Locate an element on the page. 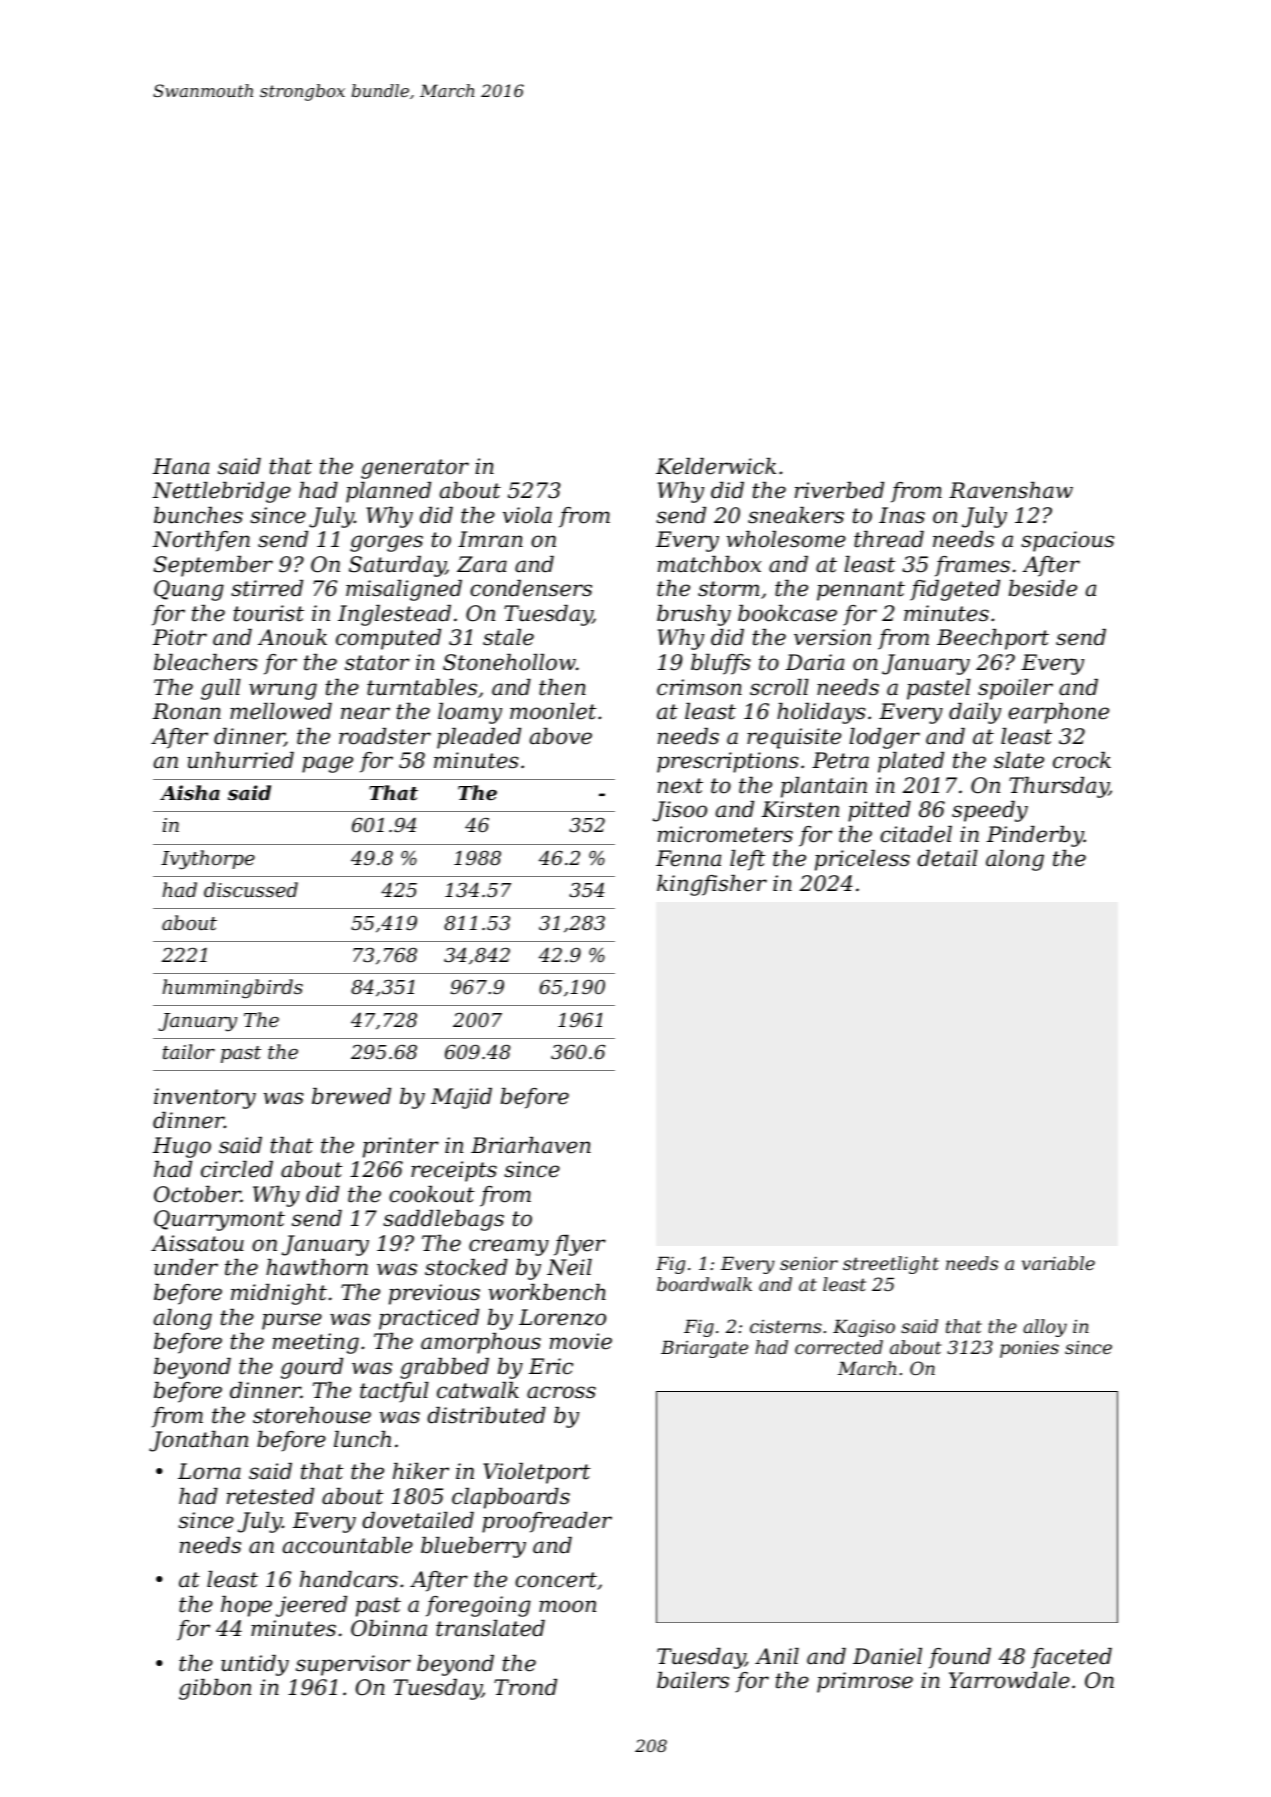 This page has width=1271, height=1797. Hana is located at coordinates (181, 466).
